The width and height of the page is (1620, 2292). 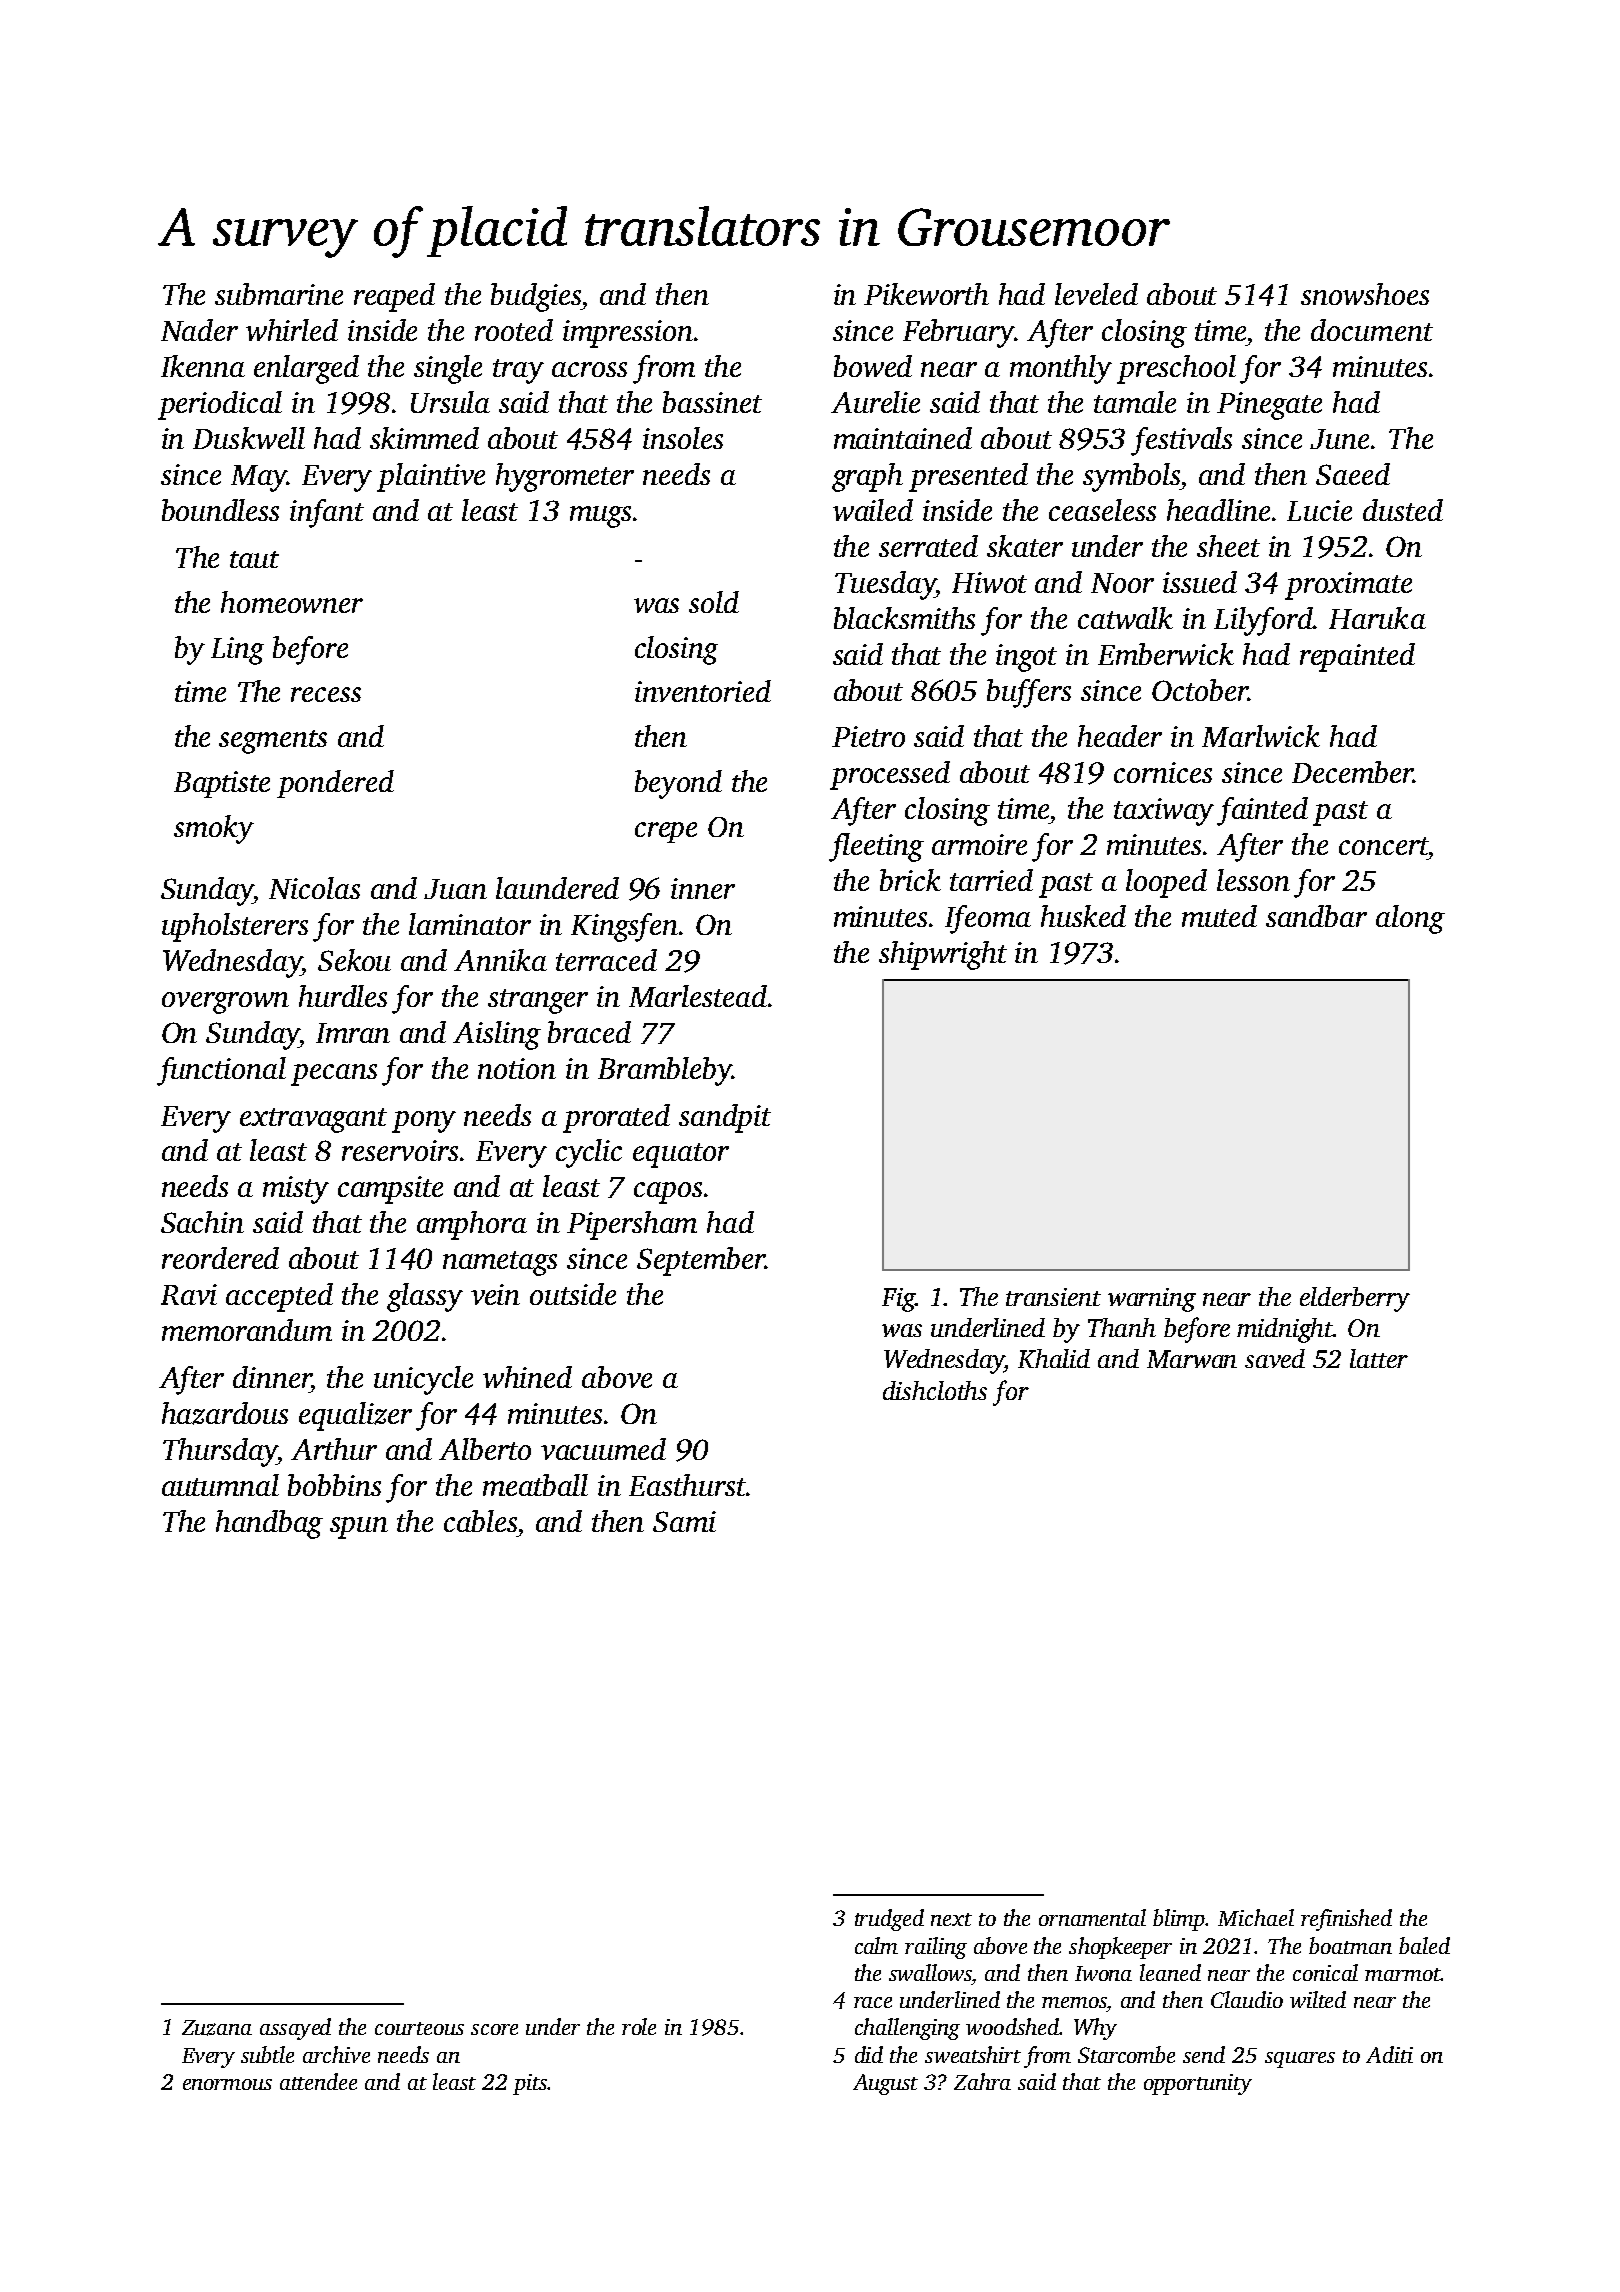 What do you see at coordinates (926, 294) in the page?
I see `Pikeworth` at bounding box center [926, 294].
